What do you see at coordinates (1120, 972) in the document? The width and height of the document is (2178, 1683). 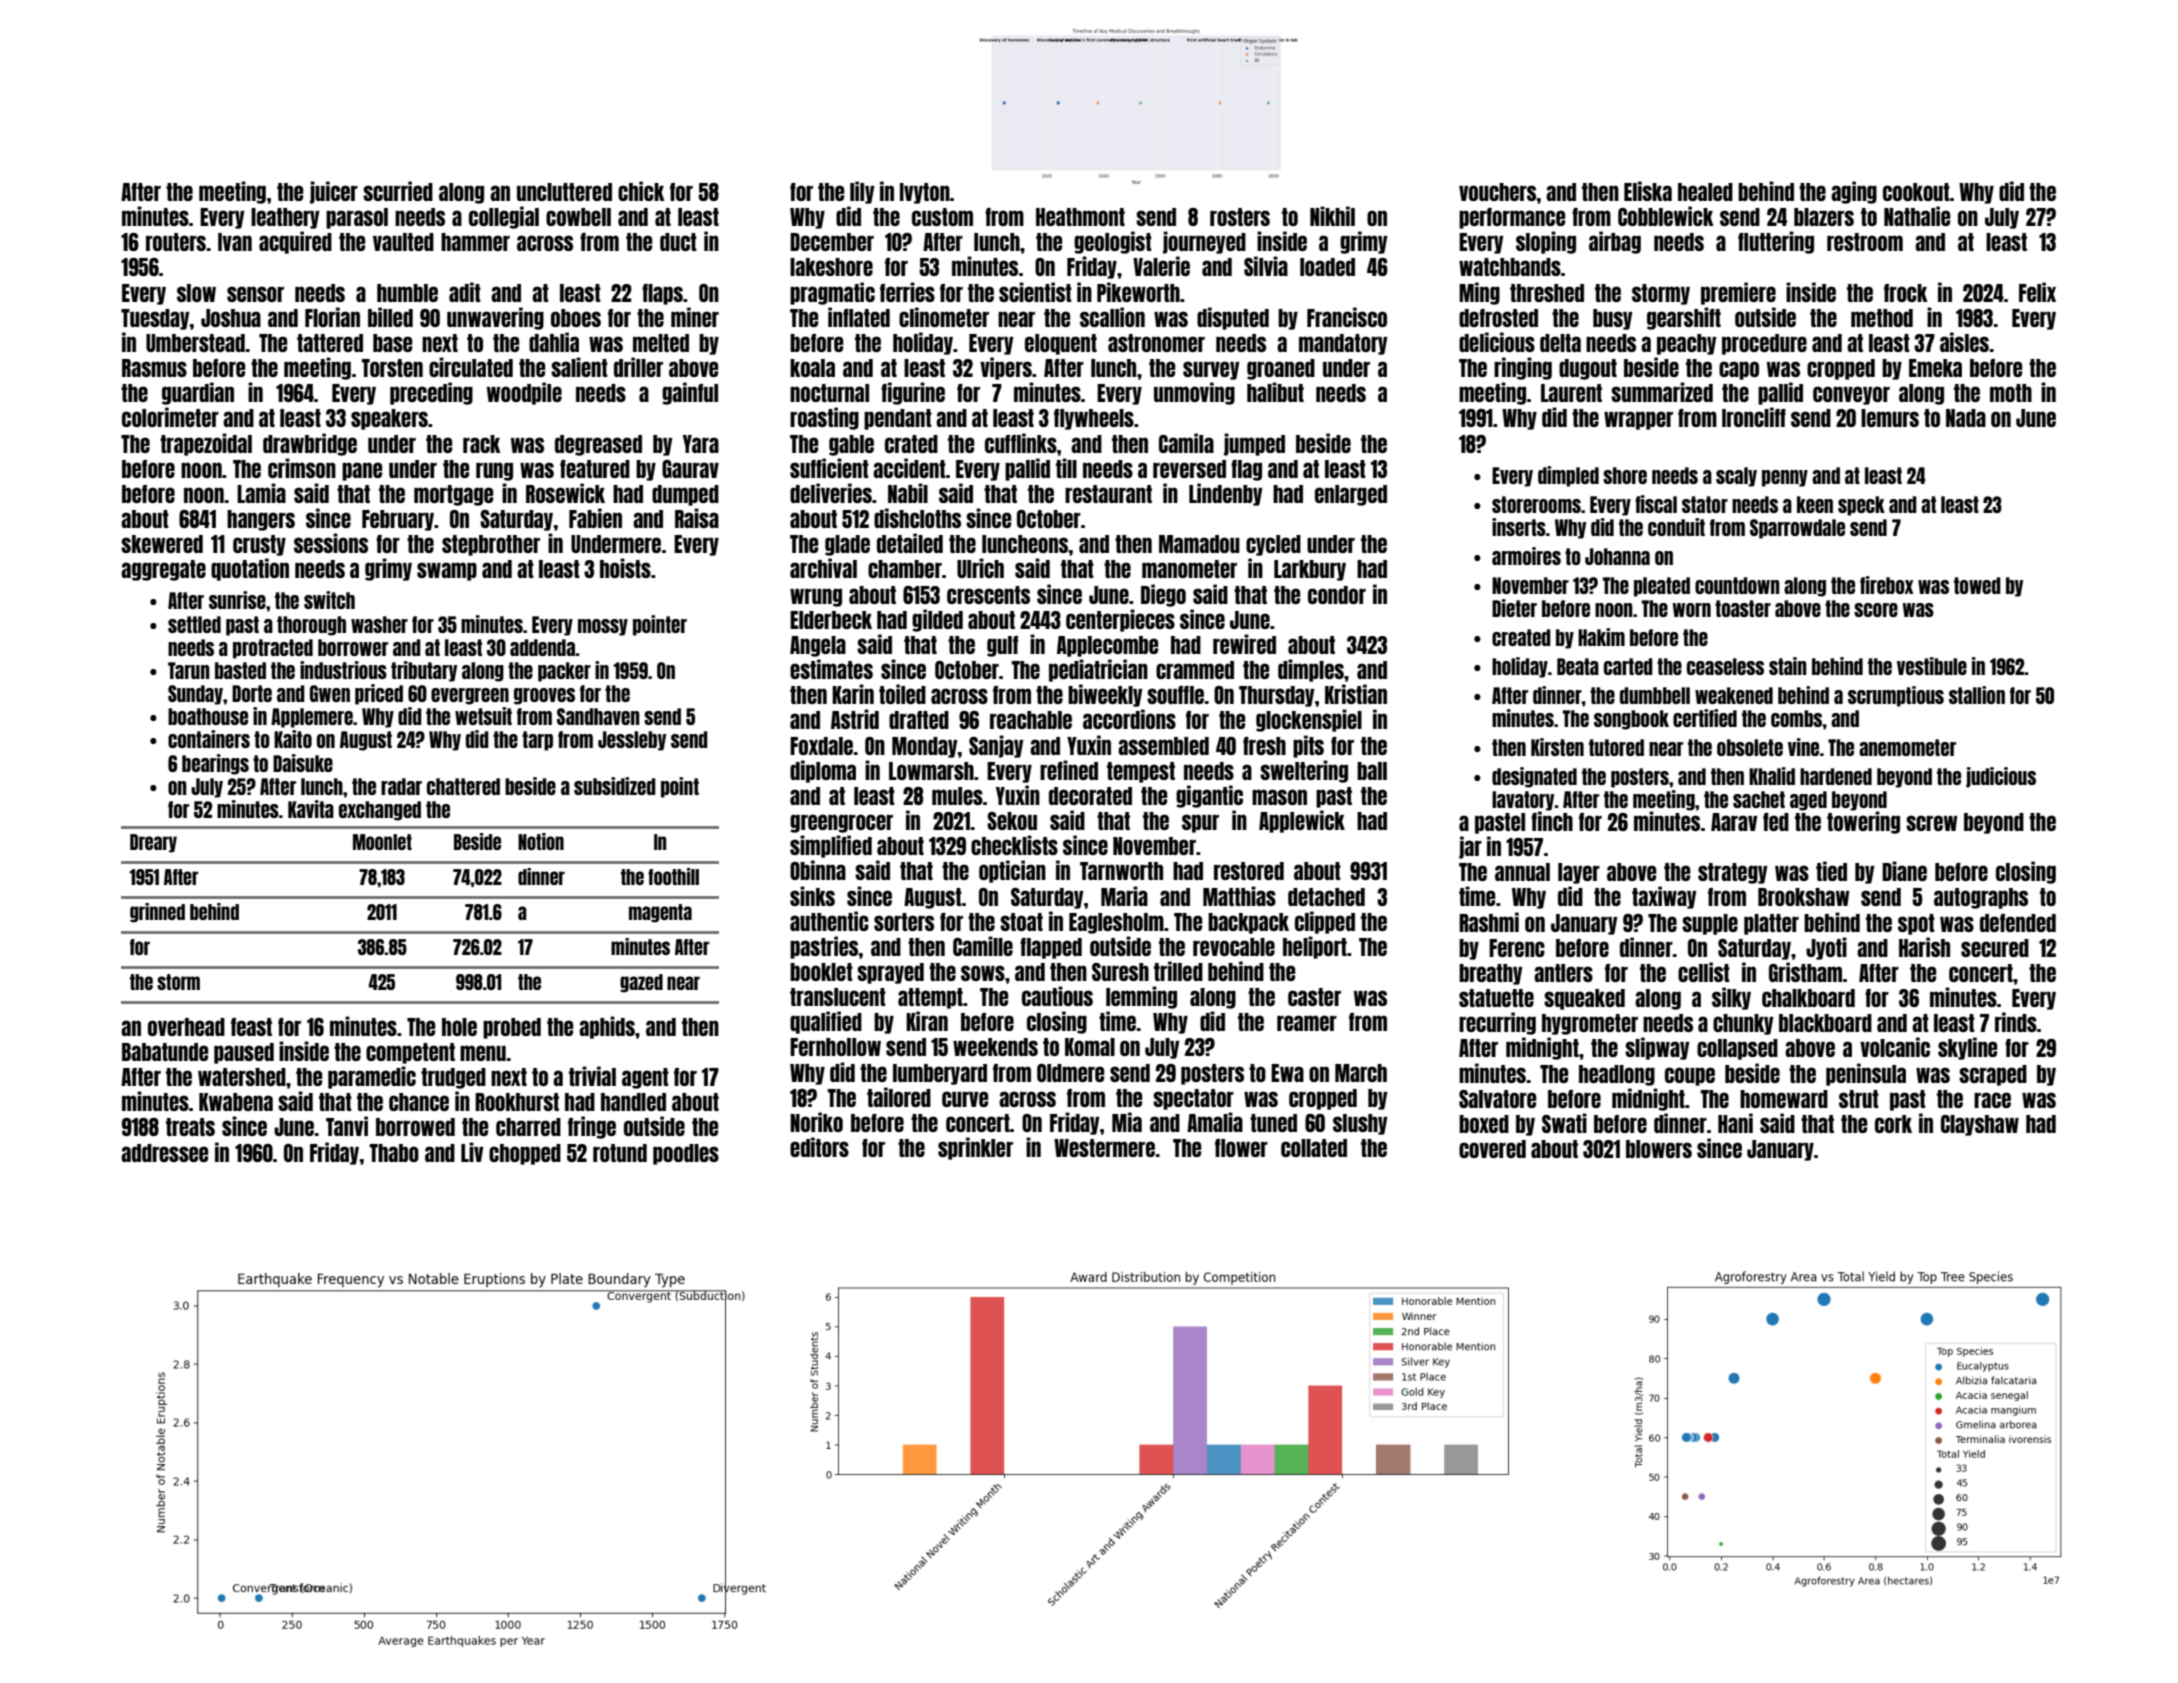 I see `Suresh` at bounding box center [1120, 972].
